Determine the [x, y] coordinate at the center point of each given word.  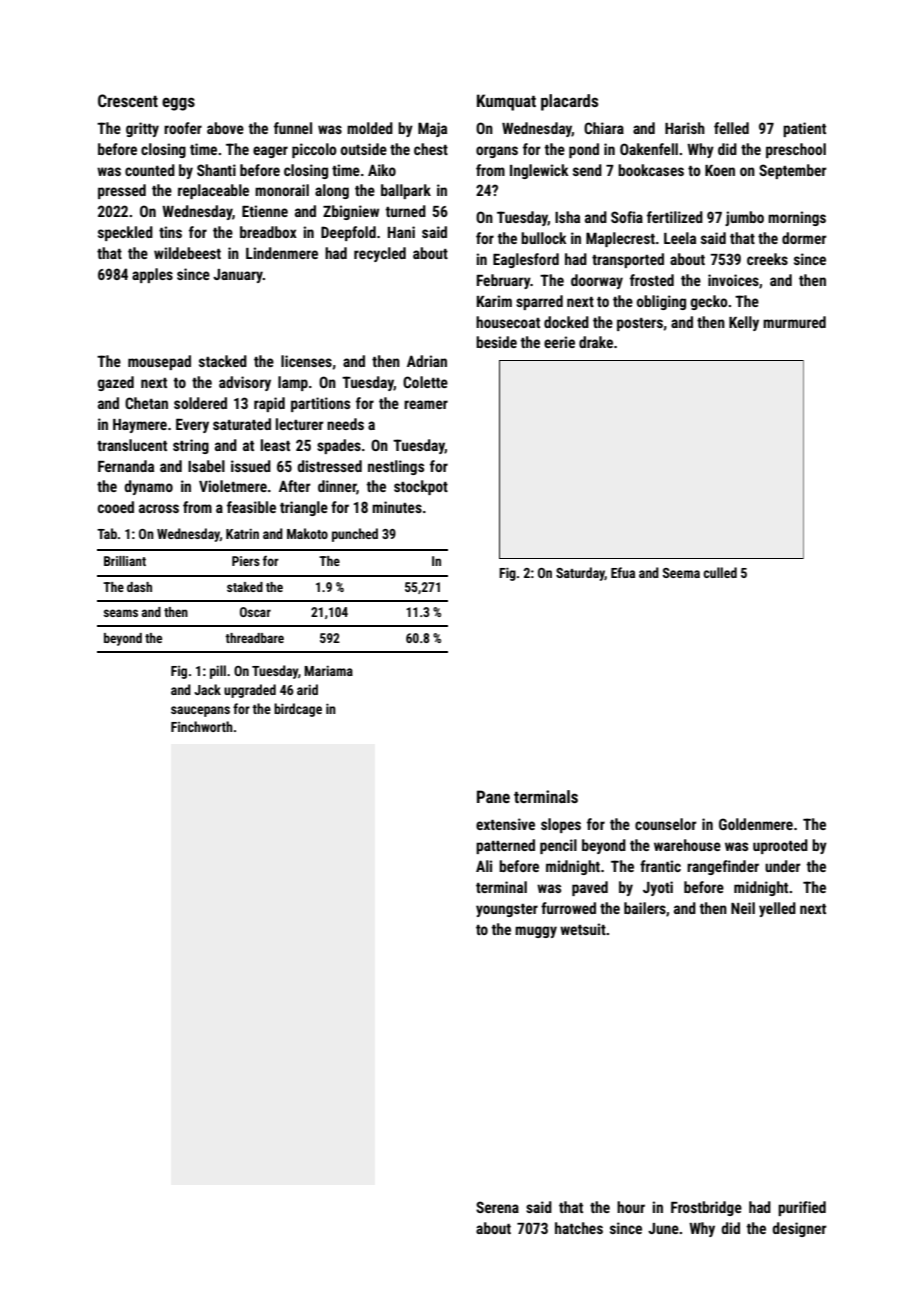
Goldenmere [756, 824]
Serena [497, 1207]
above [225, 128]
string [191, 446]
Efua [623, 572]
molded [370, 128]
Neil [743, 908]
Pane [493, 796]
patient [804, 129]
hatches [579, 1228]
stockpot [421, 487]
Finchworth [202, 726]
